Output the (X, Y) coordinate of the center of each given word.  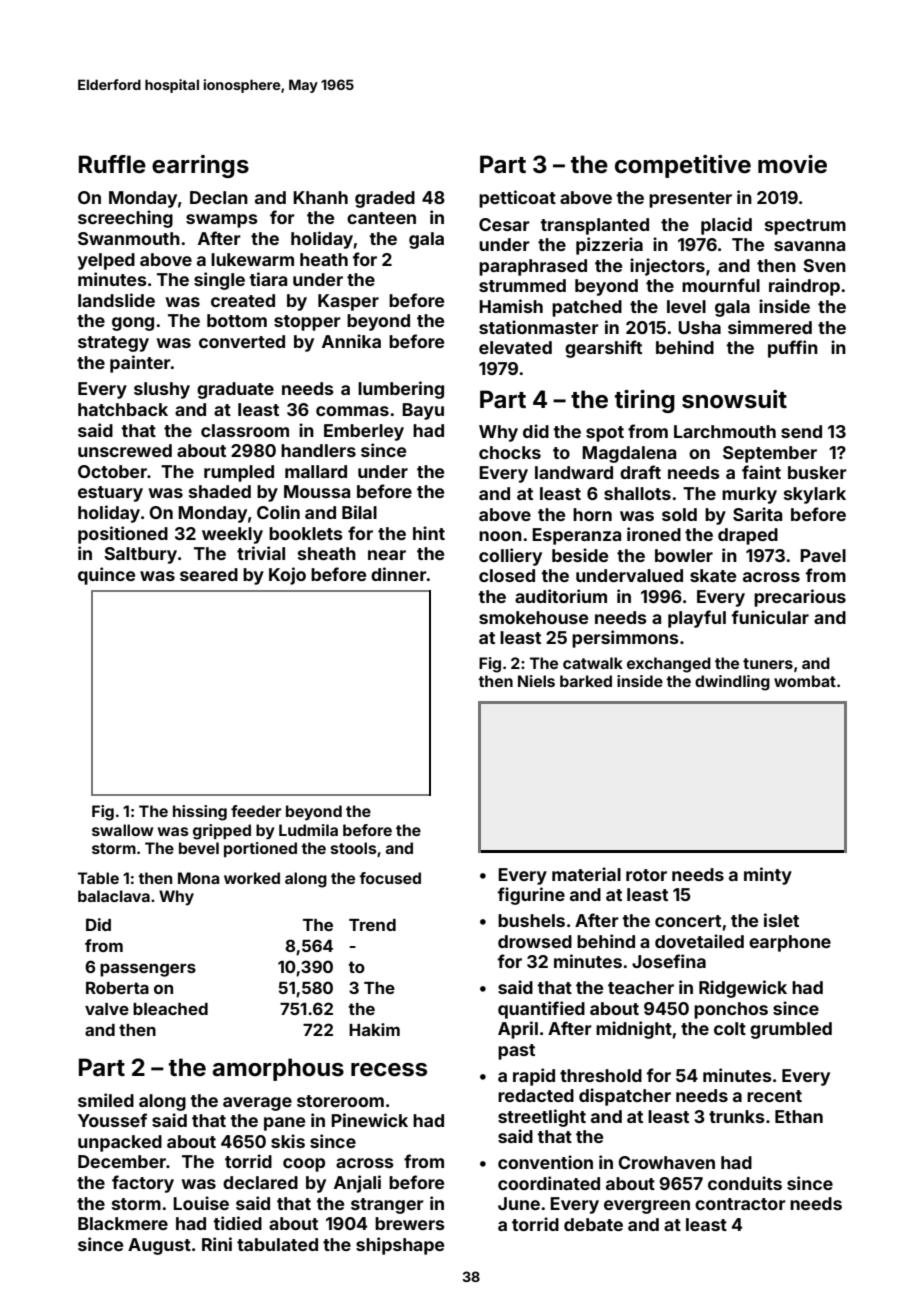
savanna (809, 246)
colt (730, 1028)
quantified (541, 1010)
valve (107, 1009)
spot (605, 434)
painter (140, 364)
